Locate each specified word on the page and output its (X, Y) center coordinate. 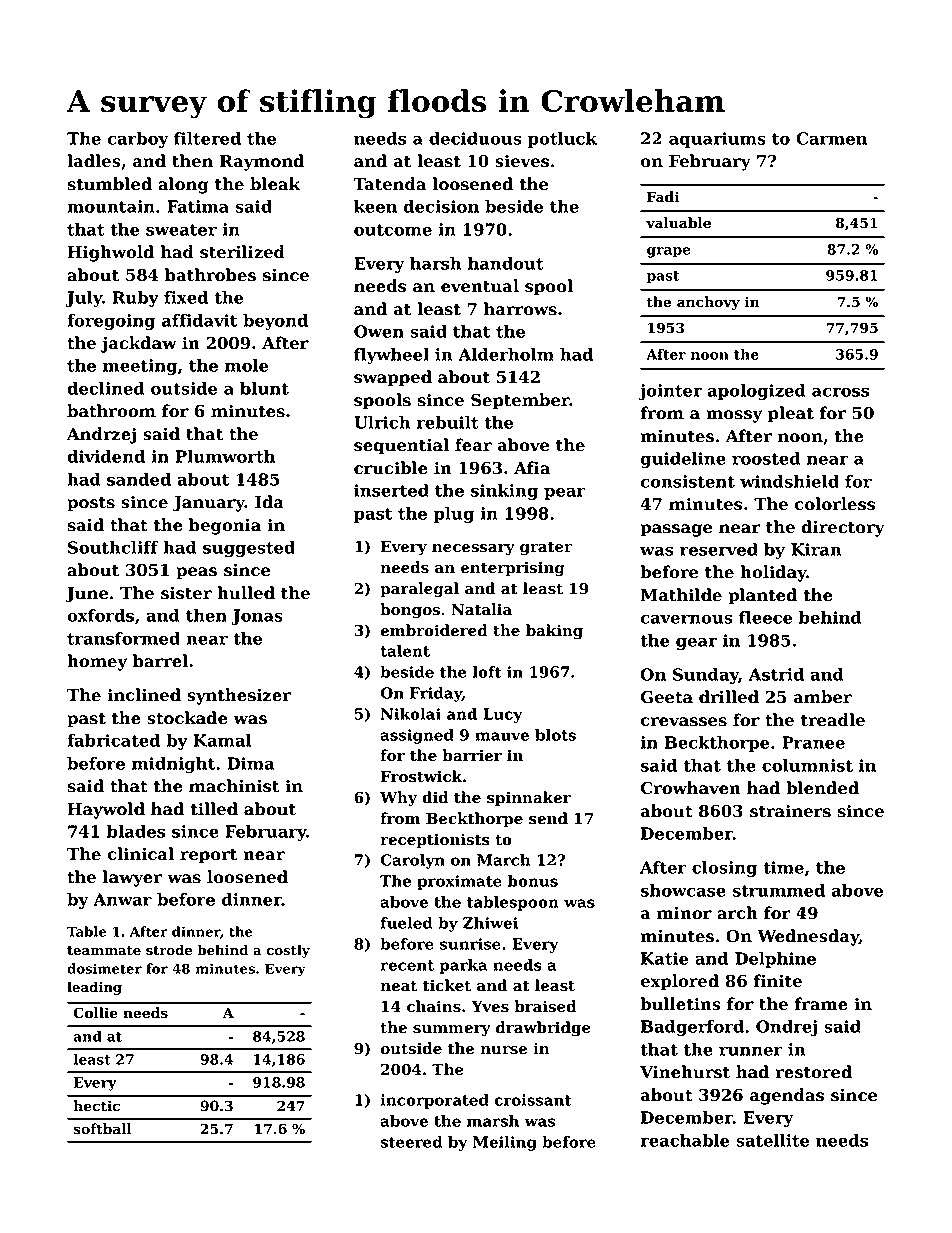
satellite (772, 1140)
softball (102, 1129)
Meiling (505, 1143)
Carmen (831, 138)
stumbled (109, 184)
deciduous (475, 138)
